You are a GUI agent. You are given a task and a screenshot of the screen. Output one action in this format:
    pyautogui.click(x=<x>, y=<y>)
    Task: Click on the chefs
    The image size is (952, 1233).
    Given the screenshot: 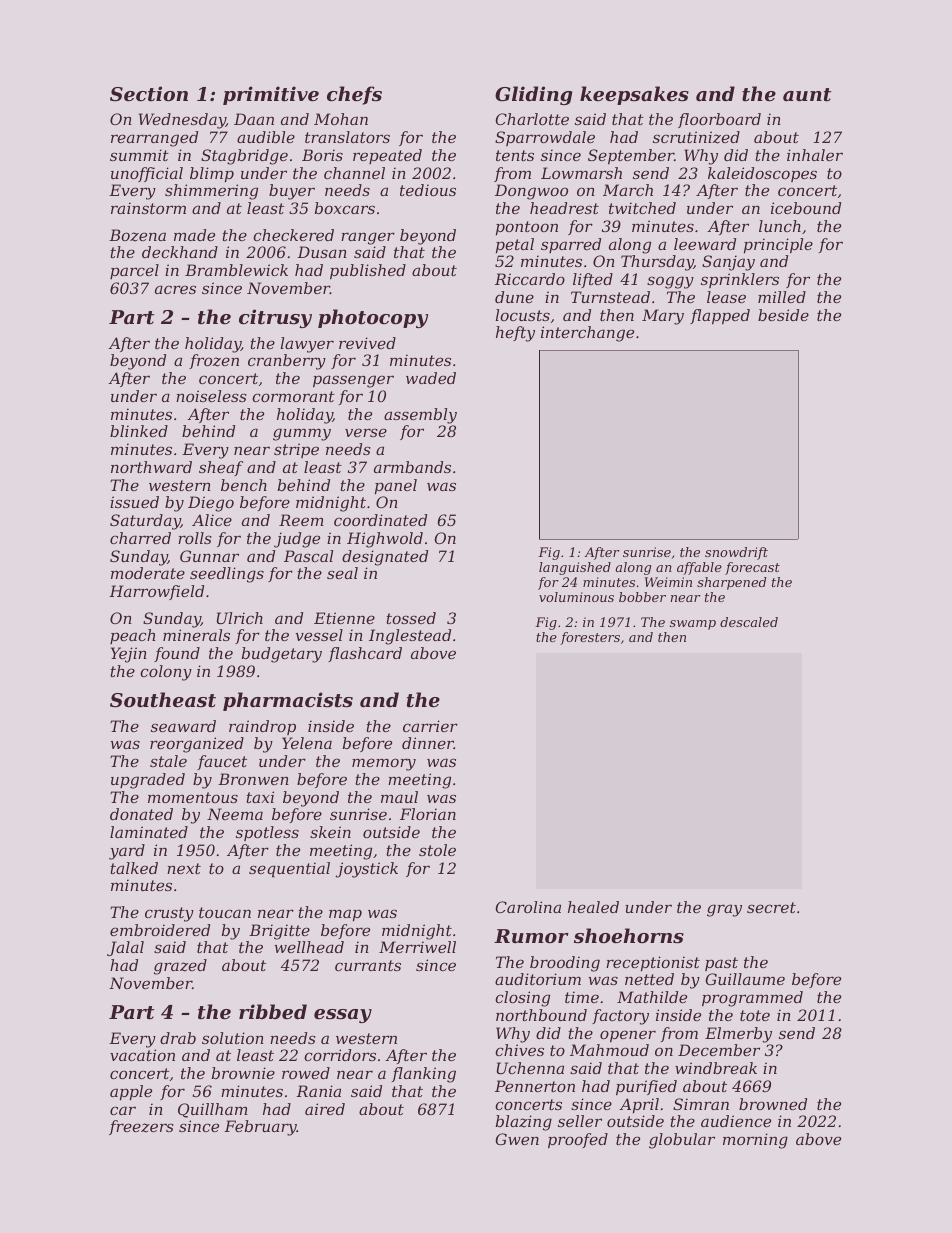 What is the action you would take?
    pyautogui.click(x=354, y=95)
